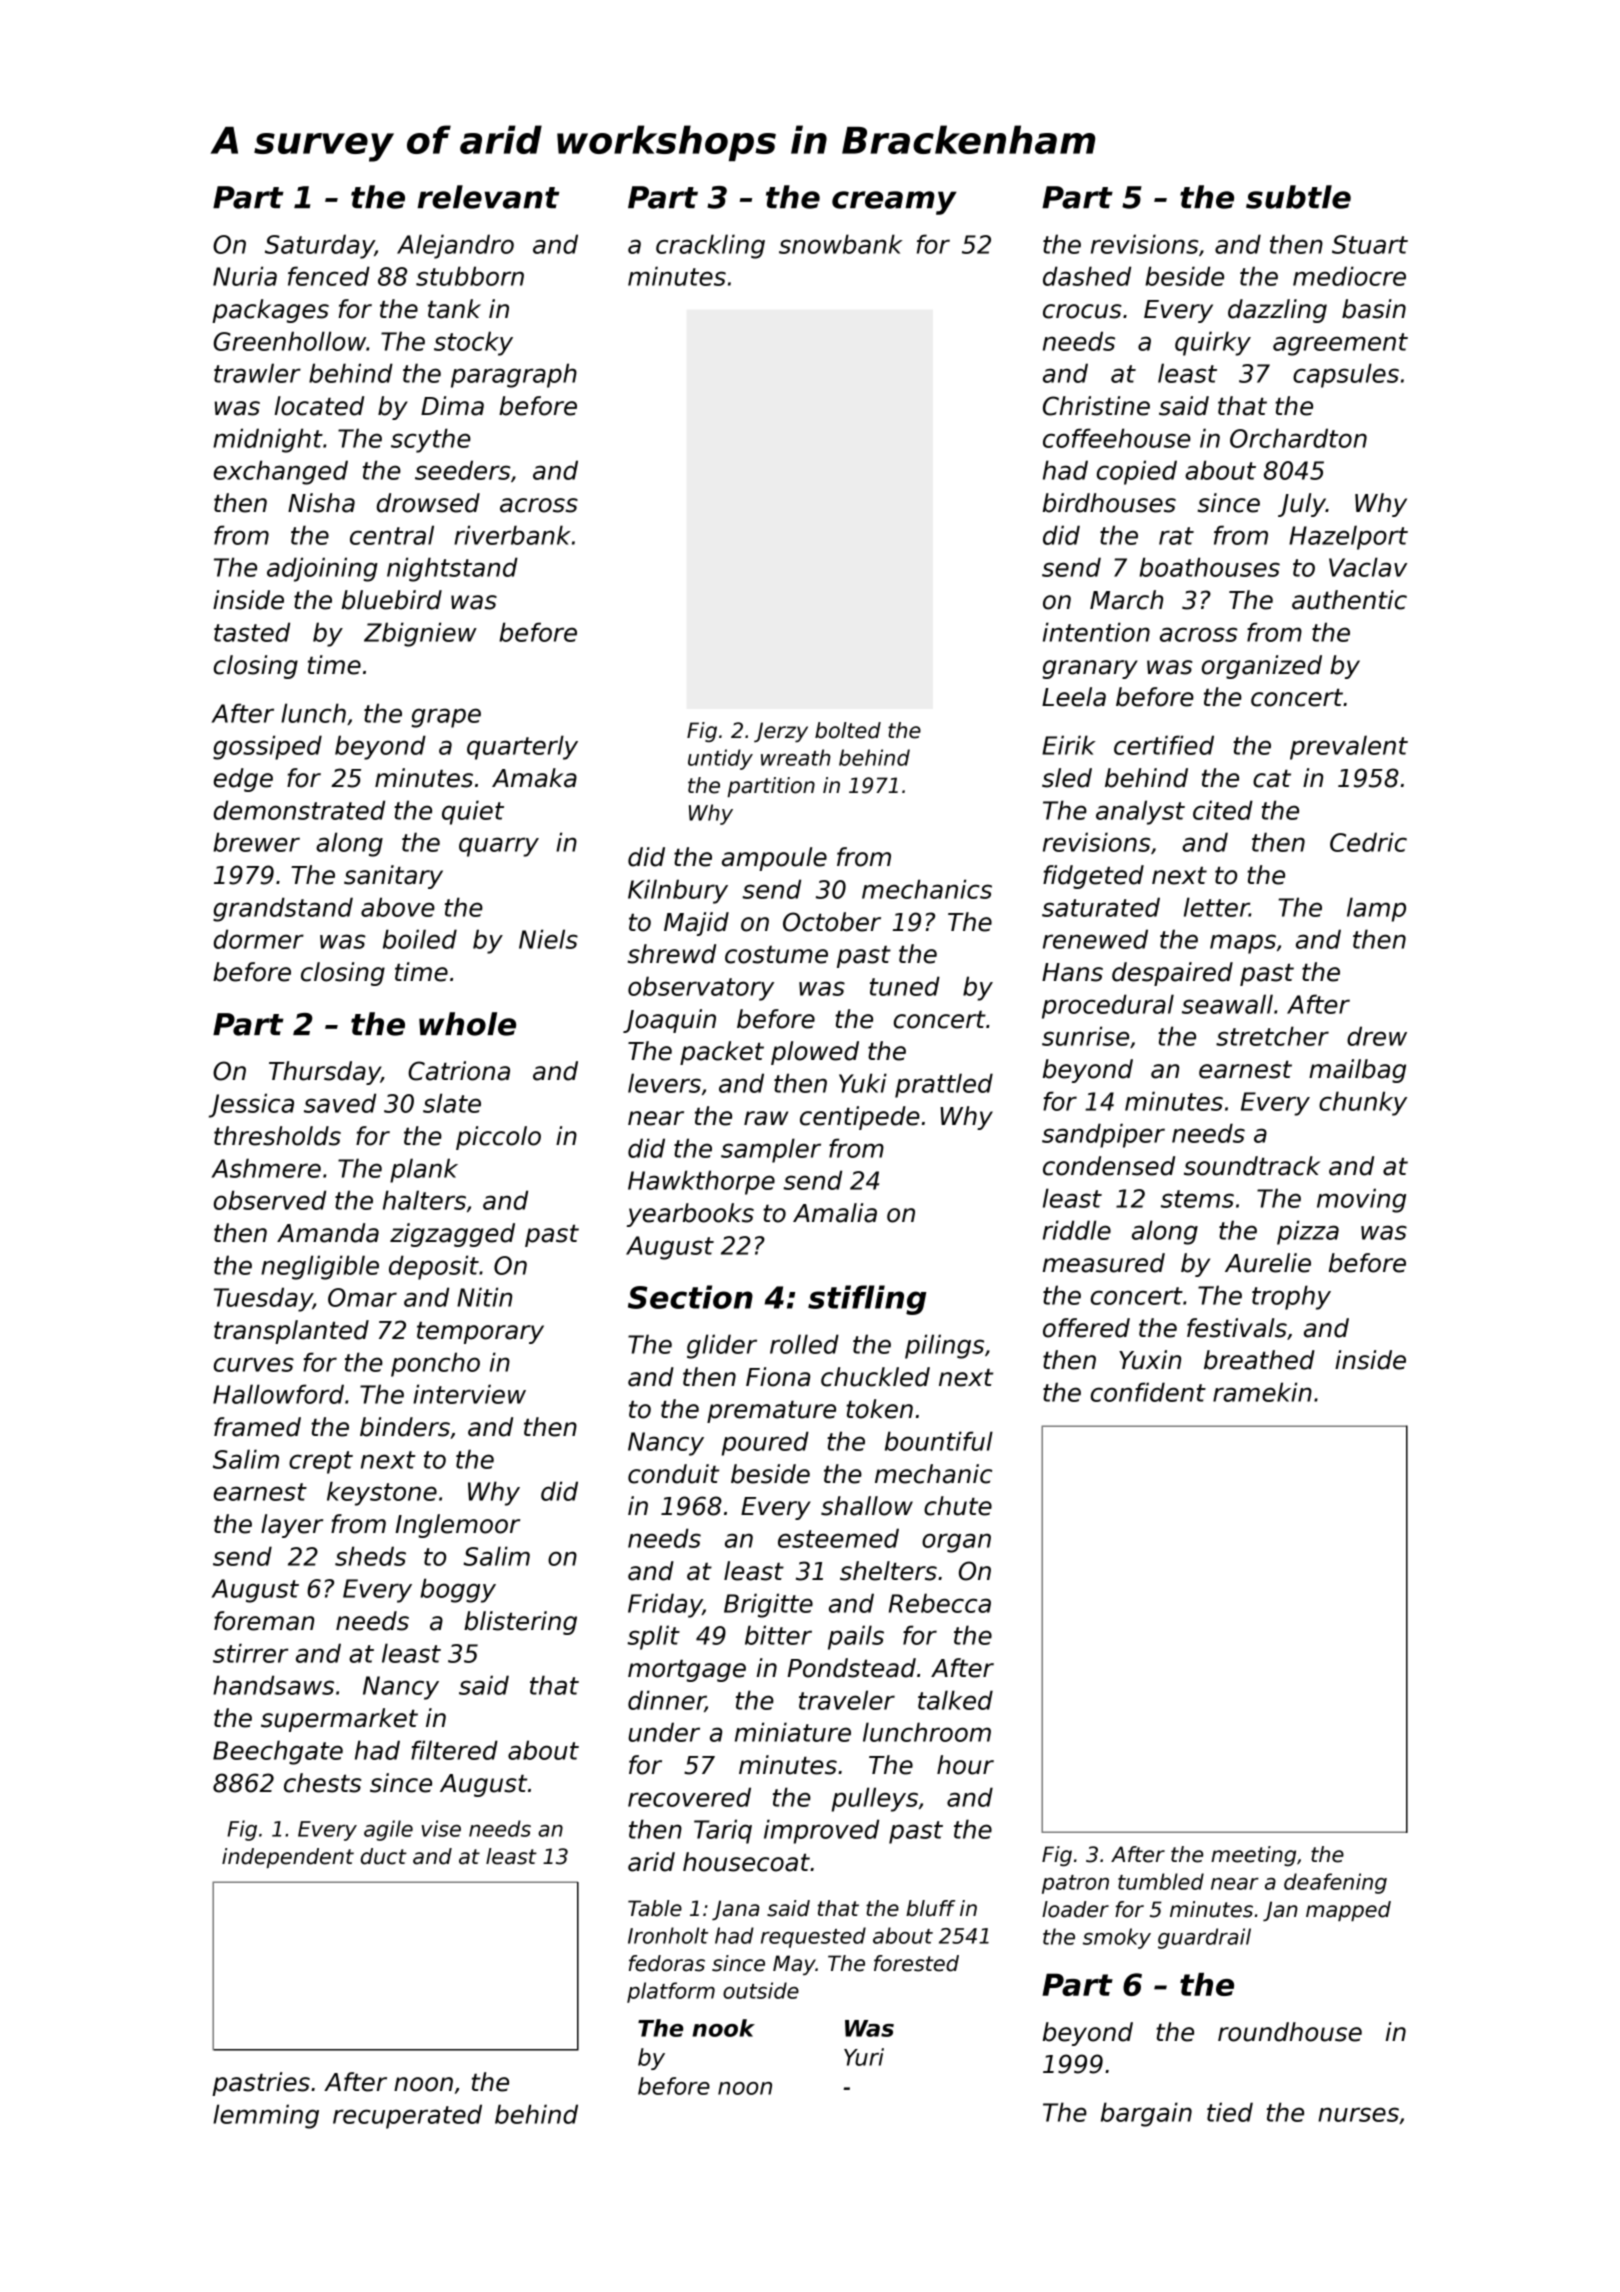 This page has width=1620, height=2292. What do you see at coordinates (1096, 406) in the page?
I see `Christine` at bounding box center [1096, 406].
